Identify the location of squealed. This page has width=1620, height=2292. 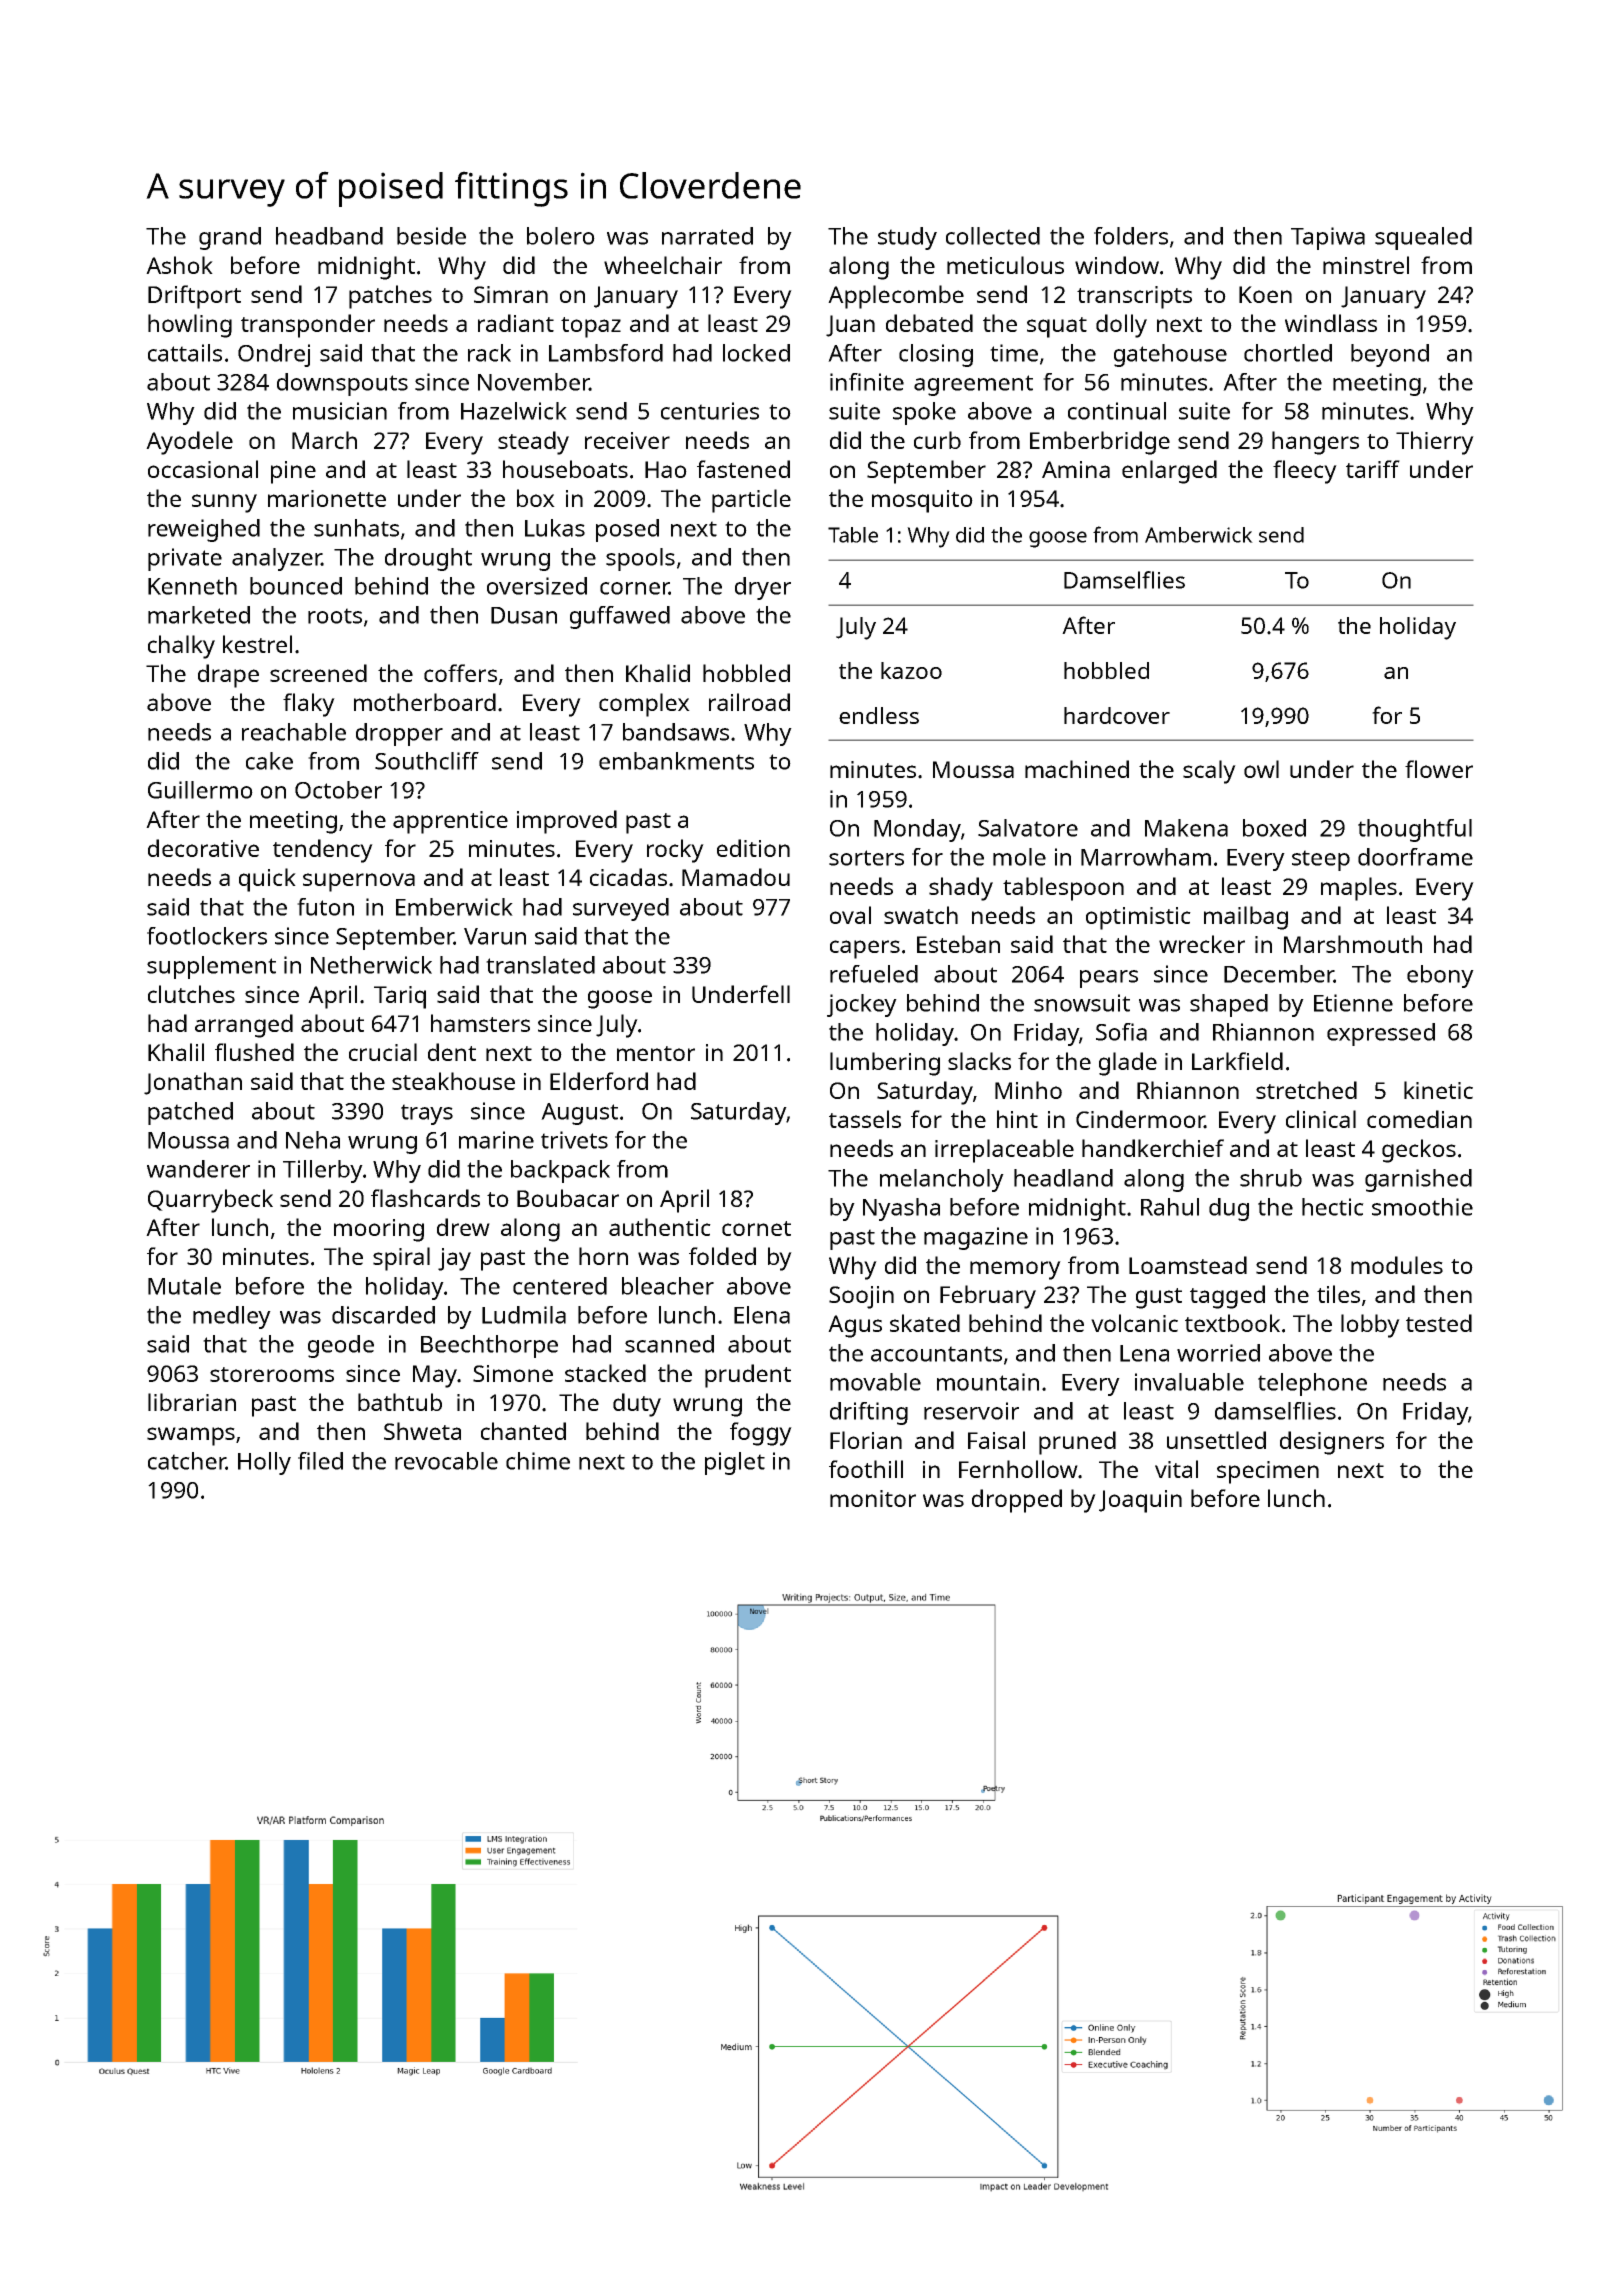
(1423, 238).
